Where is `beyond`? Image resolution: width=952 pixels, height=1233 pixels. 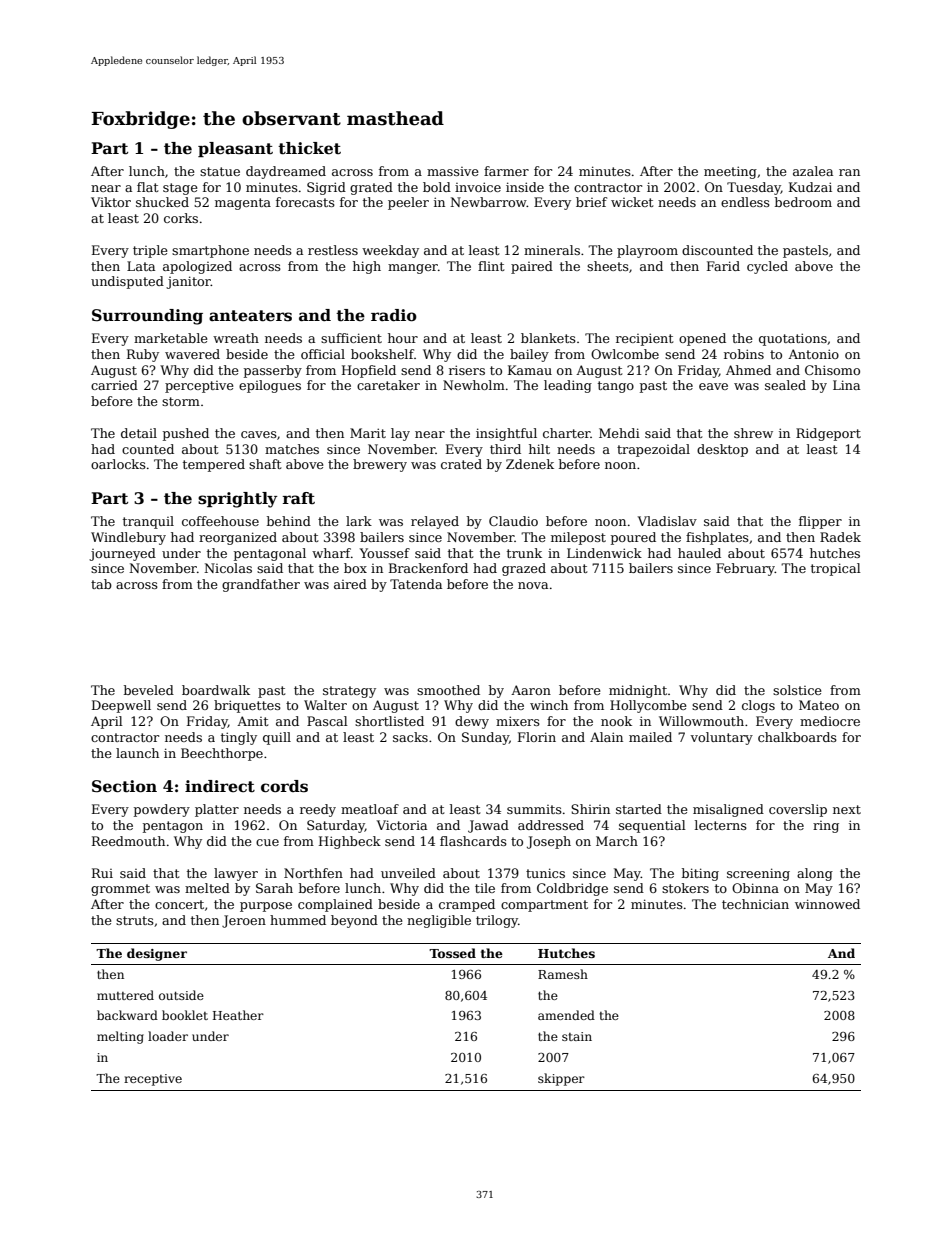 beyond is located at coordinates (354, 921).
